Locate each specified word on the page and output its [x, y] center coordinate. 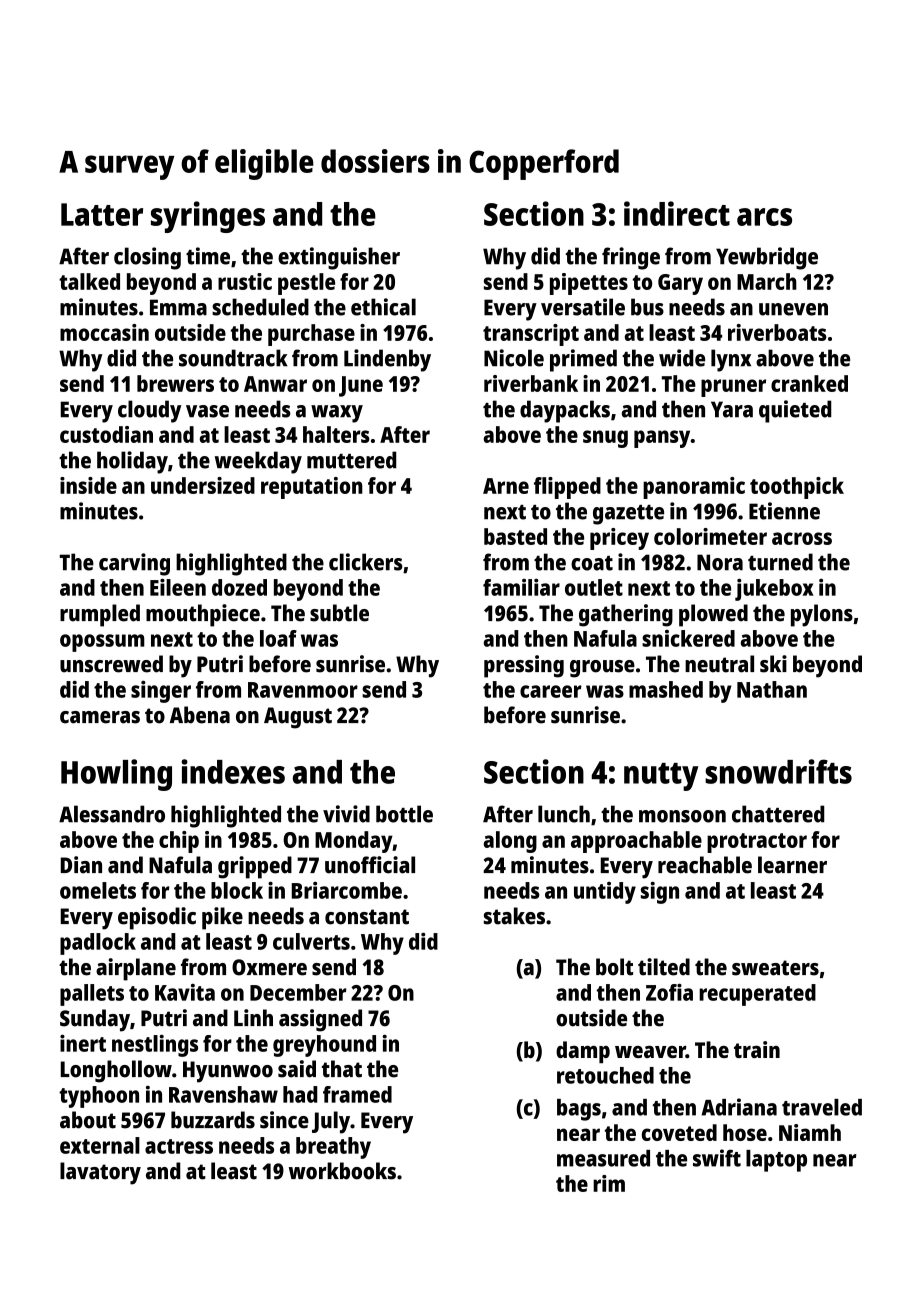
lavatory [100, 1173]
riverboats [777, 332]
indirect [677, 213]
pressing [524, 666]
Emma [178, 307]
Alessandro [112, 814]
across [802, 538]
